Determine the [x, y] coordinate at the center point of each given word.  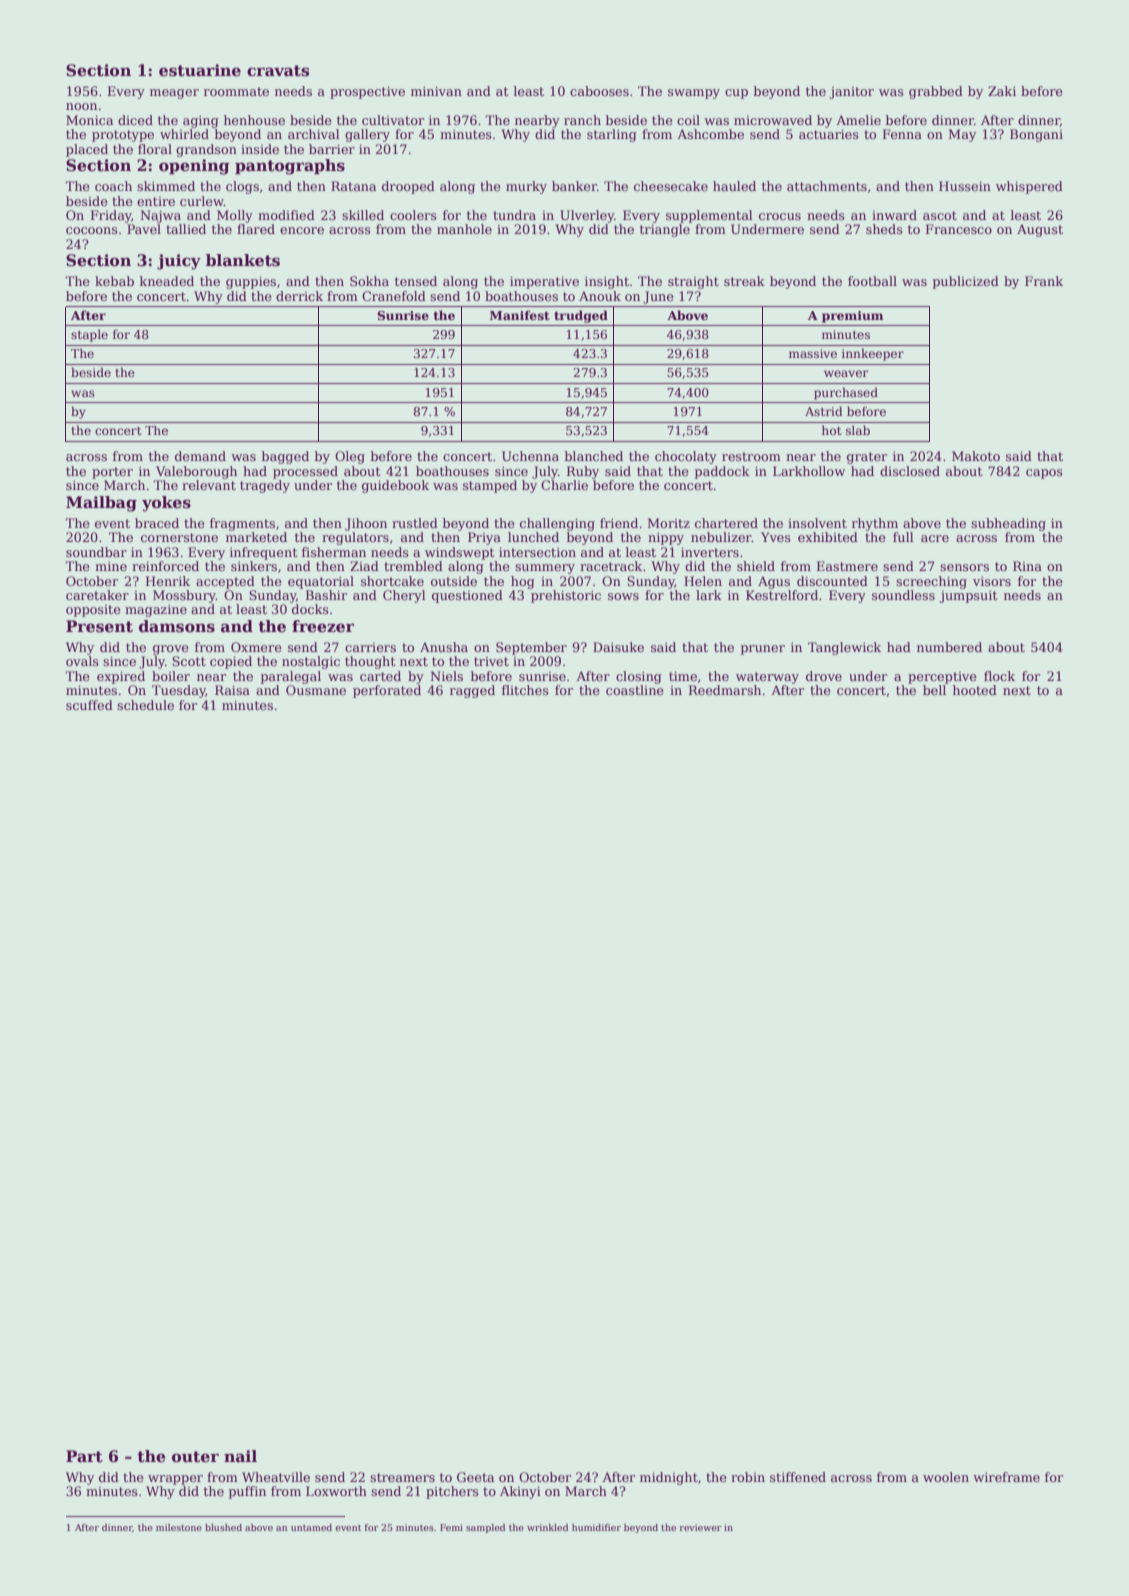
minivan [436, 91]
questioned [467, 596]
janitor [851, 93]
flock [999, 676]
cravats [278, 71]
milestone [179, 1527]
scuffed [89, 705]
